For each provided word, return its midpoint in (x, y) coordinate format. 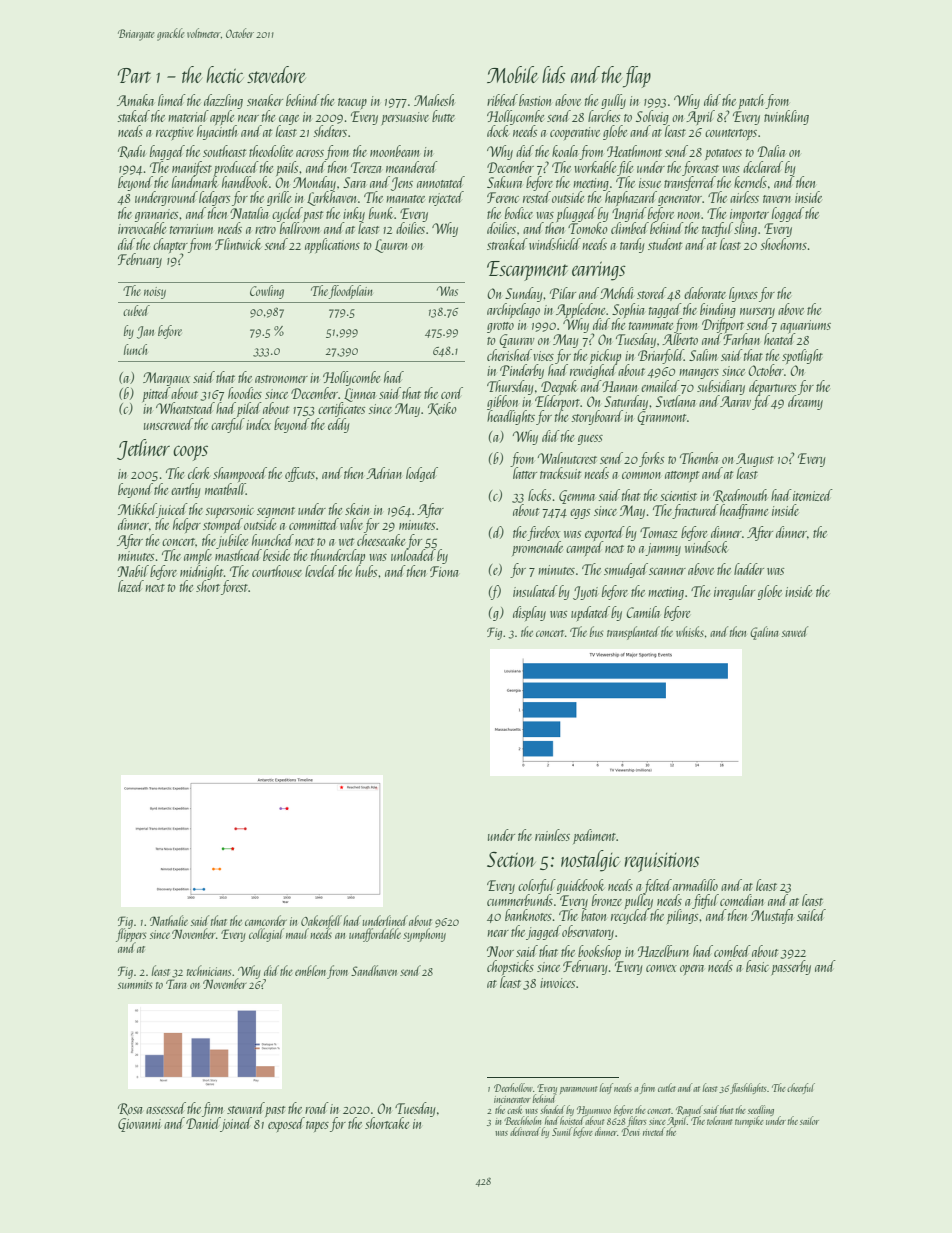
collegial (266, 935)
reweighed (593, 371)
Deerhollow (513, 1087)
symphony (424, 935)
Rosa (130, 1109)
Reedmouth (740, 495)
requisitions (662, 862)
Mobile (512, 74)
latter (525, 473)
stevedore (276, 74)
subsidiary (721, 387)
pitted (156, 394)
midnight (201, 572)
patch (752, 101)
